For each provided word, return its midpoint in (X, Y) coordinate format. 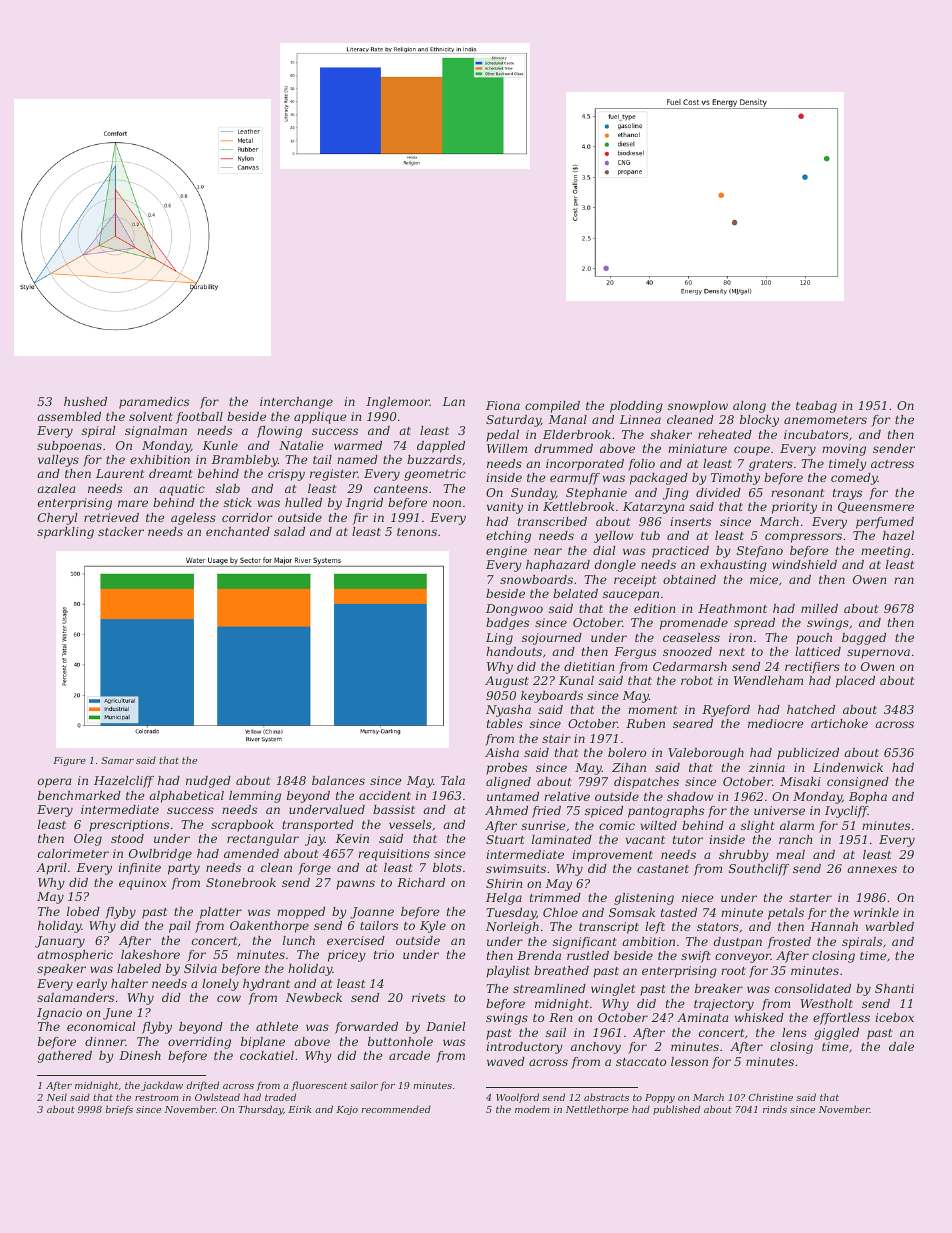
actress (892, 464)
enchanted (238, 531)
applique (320, 418)
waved (506, 1061)
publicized (808, 754)
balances (338, 780)
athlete (277, 1026)
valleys (58, 461)
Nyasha (508, 711)
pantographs (666, 812)
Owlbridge (160, 855)
